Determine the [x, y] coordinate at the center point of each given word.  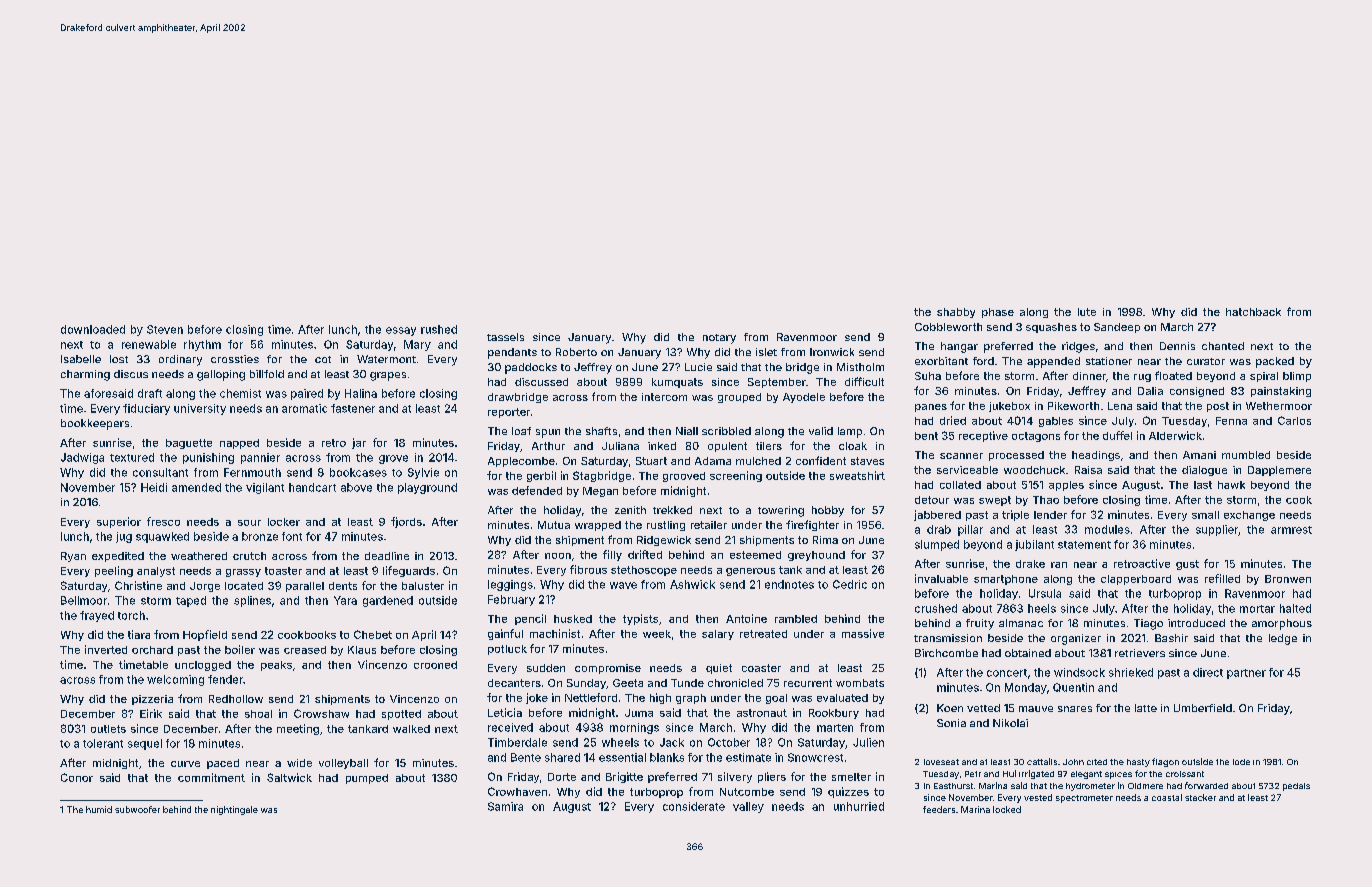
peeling [114, 571]
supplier [1217, 530]
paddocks [531, 368]
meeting [298, 729]
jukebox [1009, 407]
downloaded [93, 329]
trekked [672, 510]
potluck [507, 650]
